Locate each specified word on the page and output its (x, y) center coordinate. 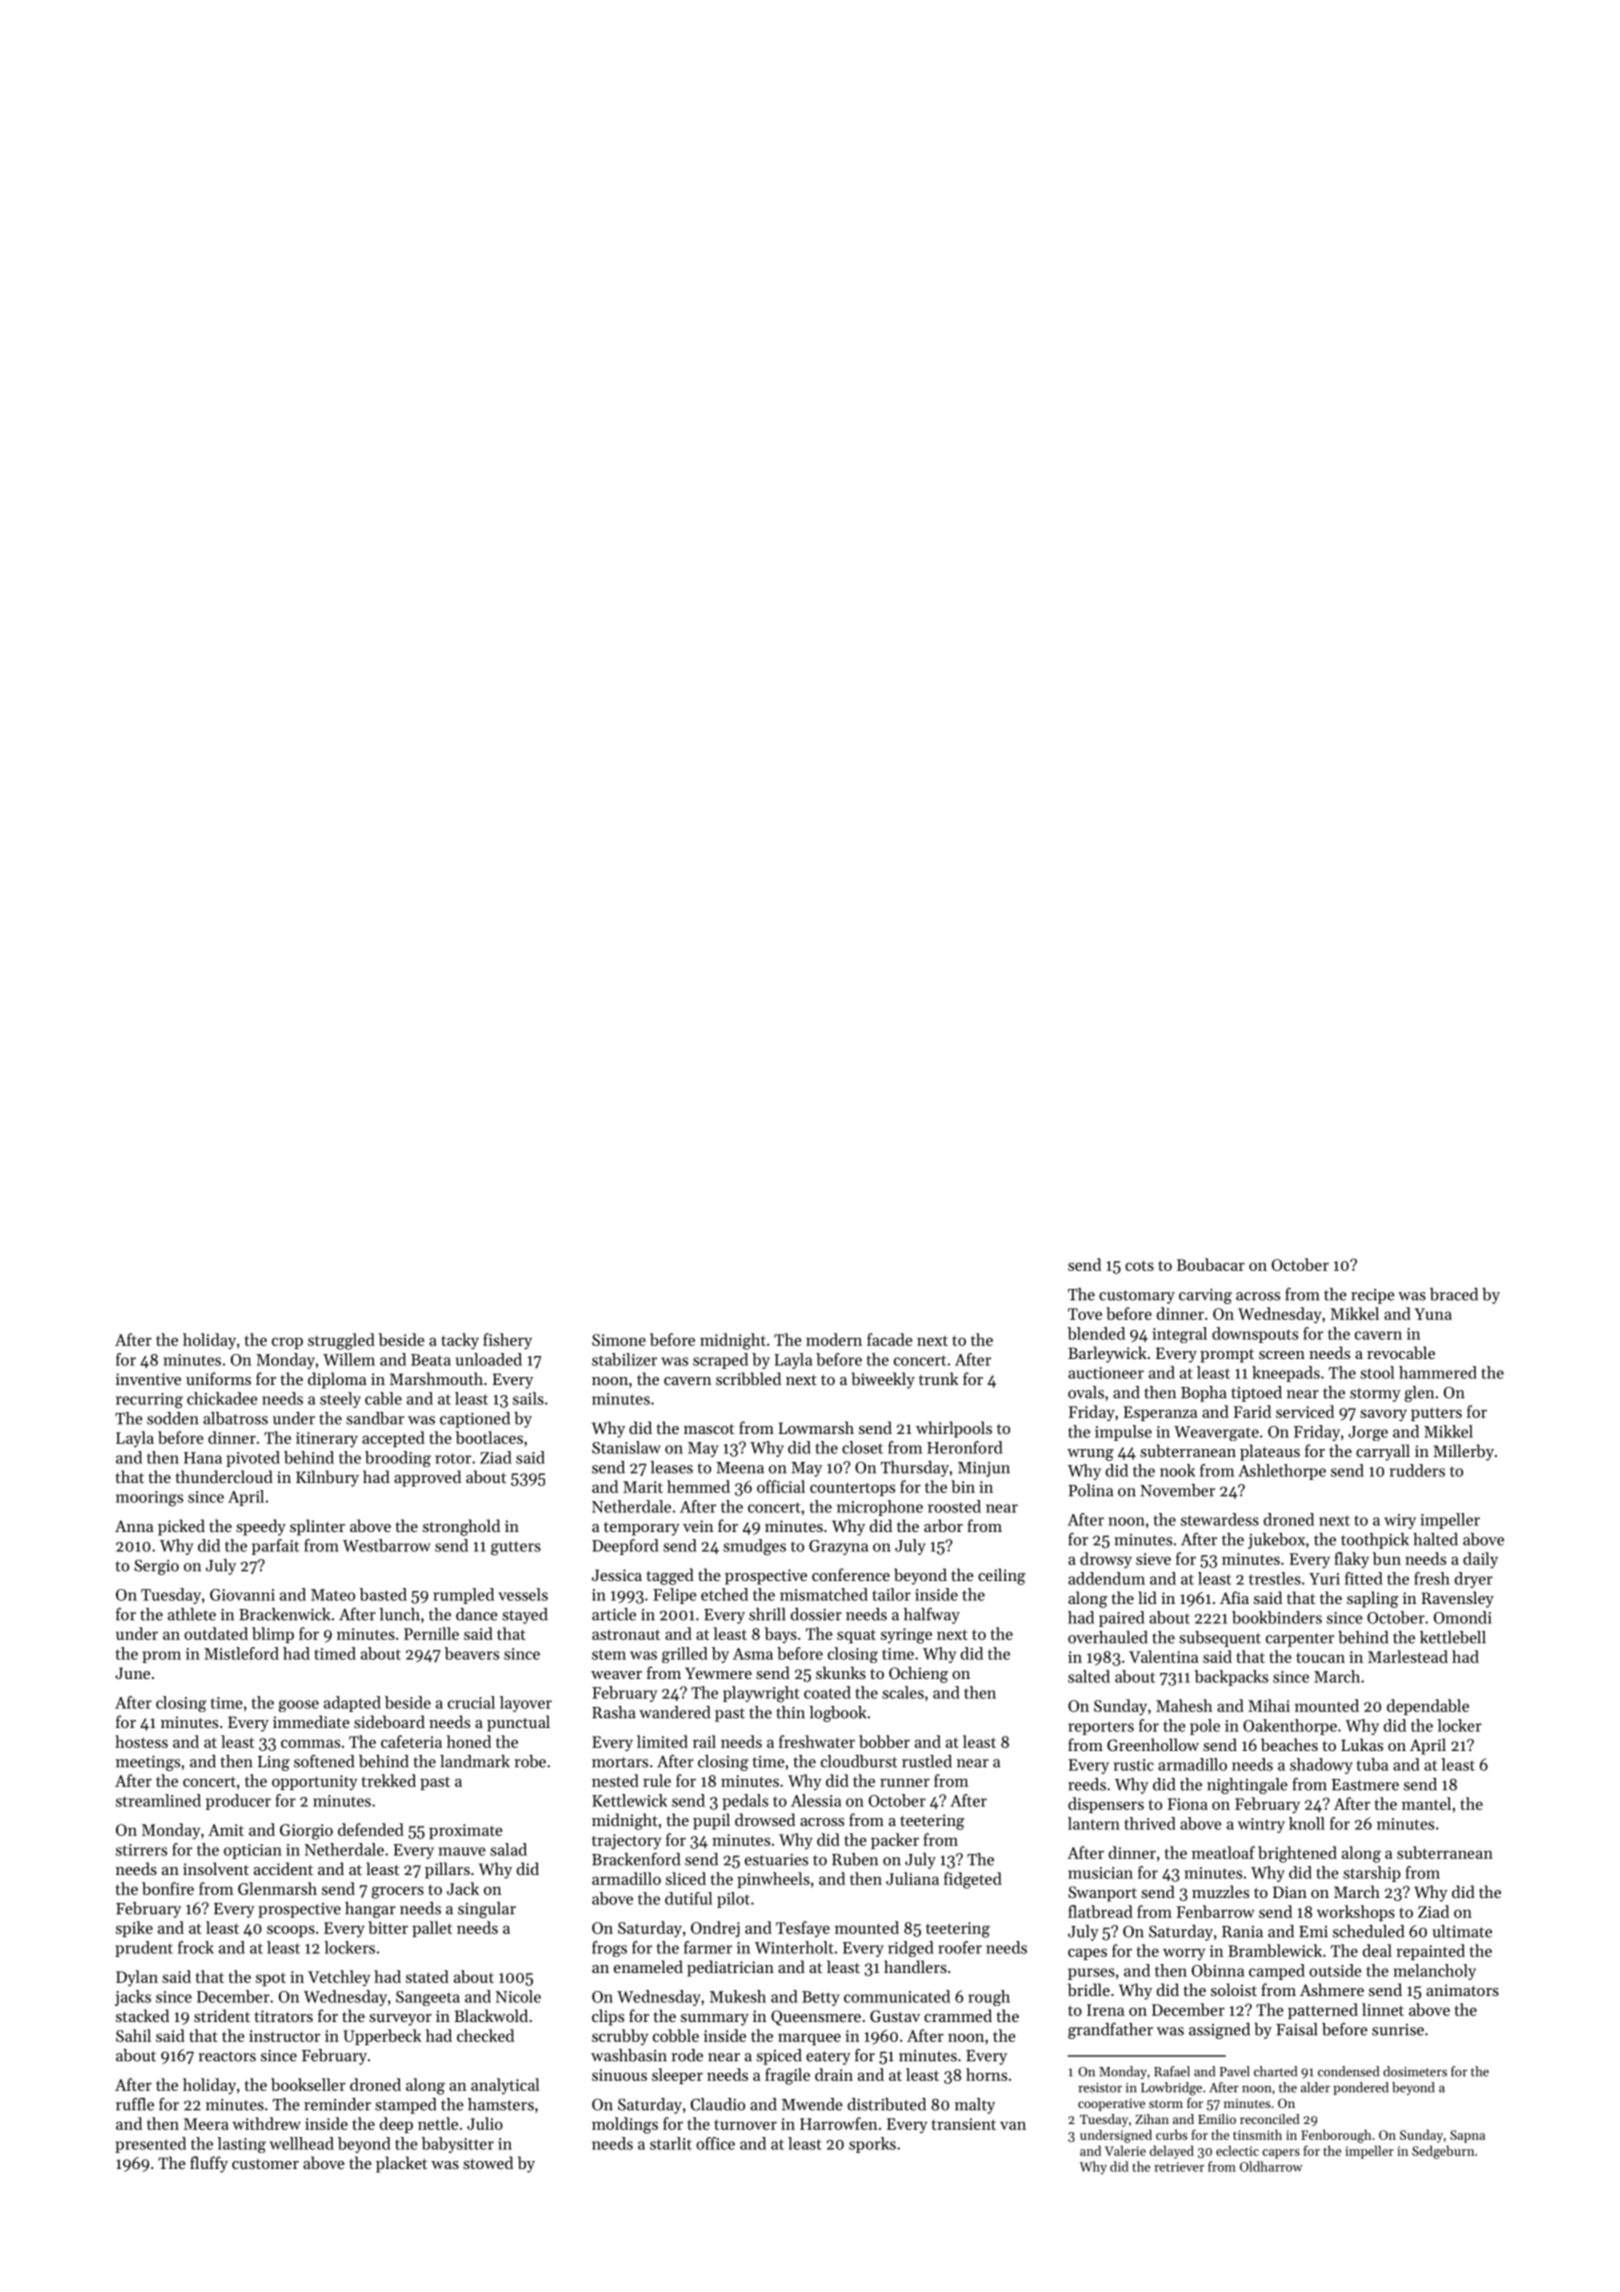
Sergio (156, 1567)
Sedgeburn (1443, 2152)
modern (834, 1339)
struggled (341, 1341)
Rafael (1172, 2071)
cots (1139, 1265)
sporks (872, 2145)
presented (150, 2145)
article (614, 1614)
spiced (779, 2057)
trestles (1275, 1578)
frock (196, 1947)
